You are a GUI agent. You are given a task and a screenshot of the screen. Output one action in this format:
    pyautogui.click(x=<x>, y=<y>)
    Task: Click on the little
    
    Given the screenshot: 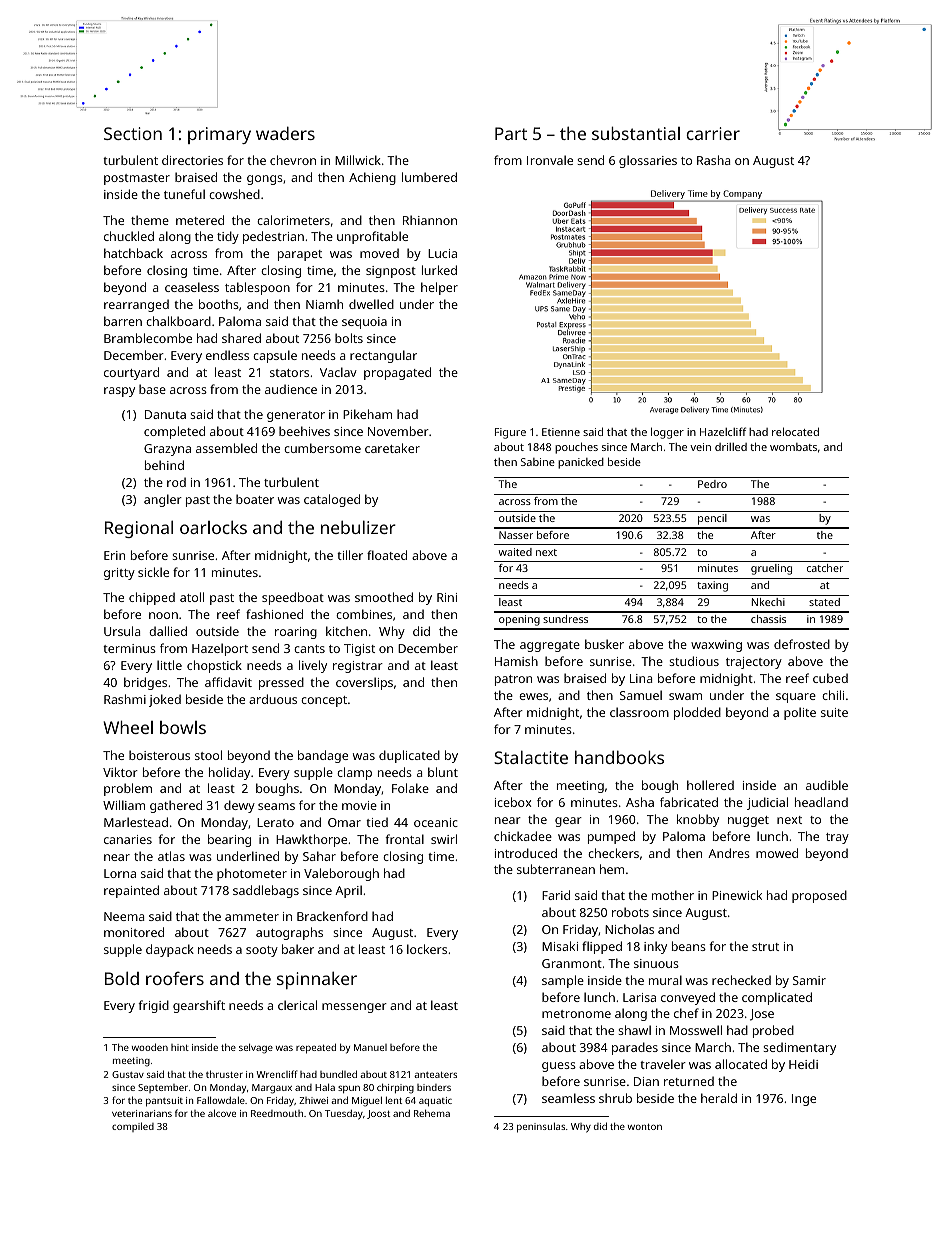 What is the action you would take?
    pyautogui.click(x=169, y=665)
